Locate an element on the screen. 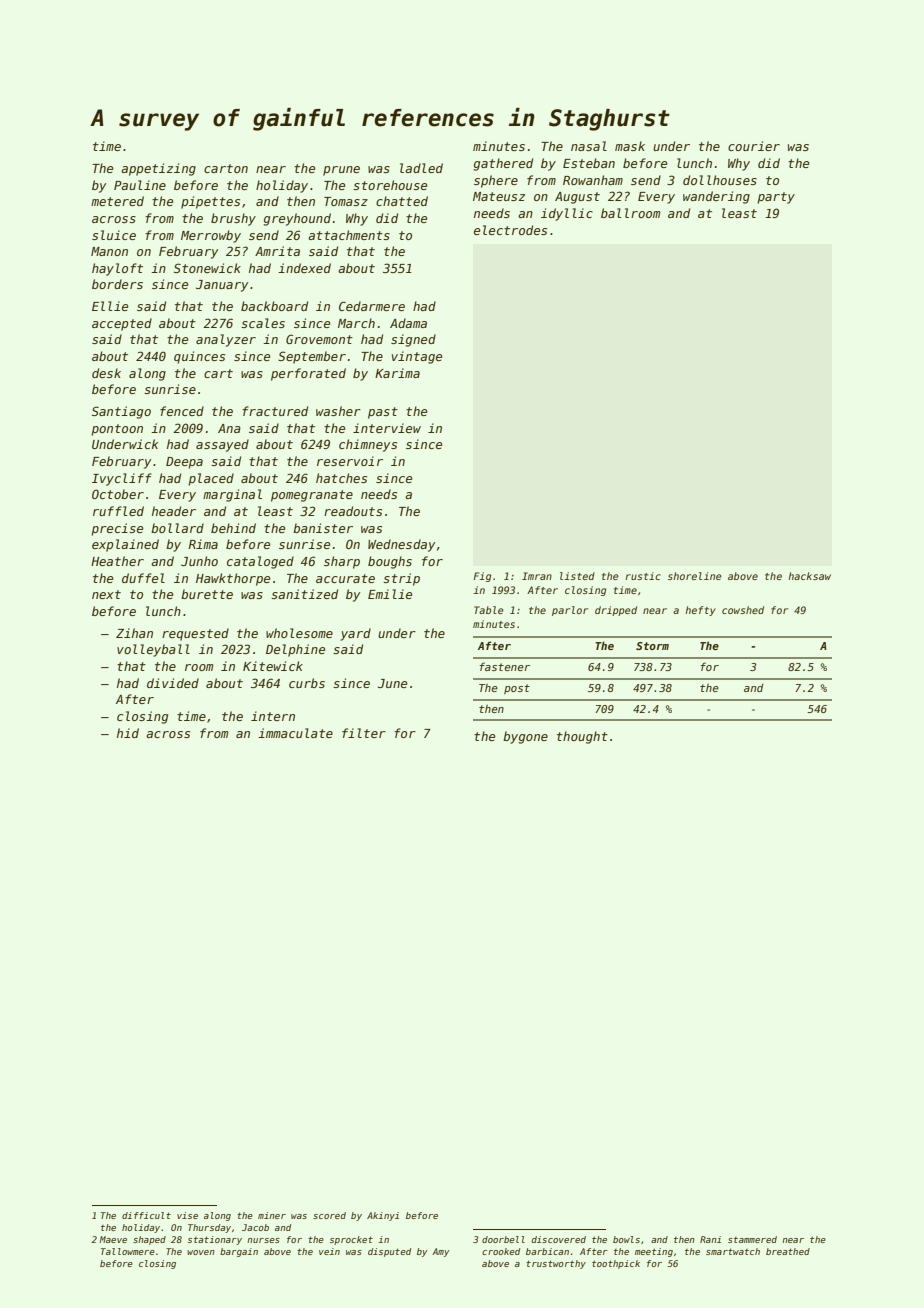 This screenshot has width=924, height=1308. courier is located at coordinates (754, 146).
